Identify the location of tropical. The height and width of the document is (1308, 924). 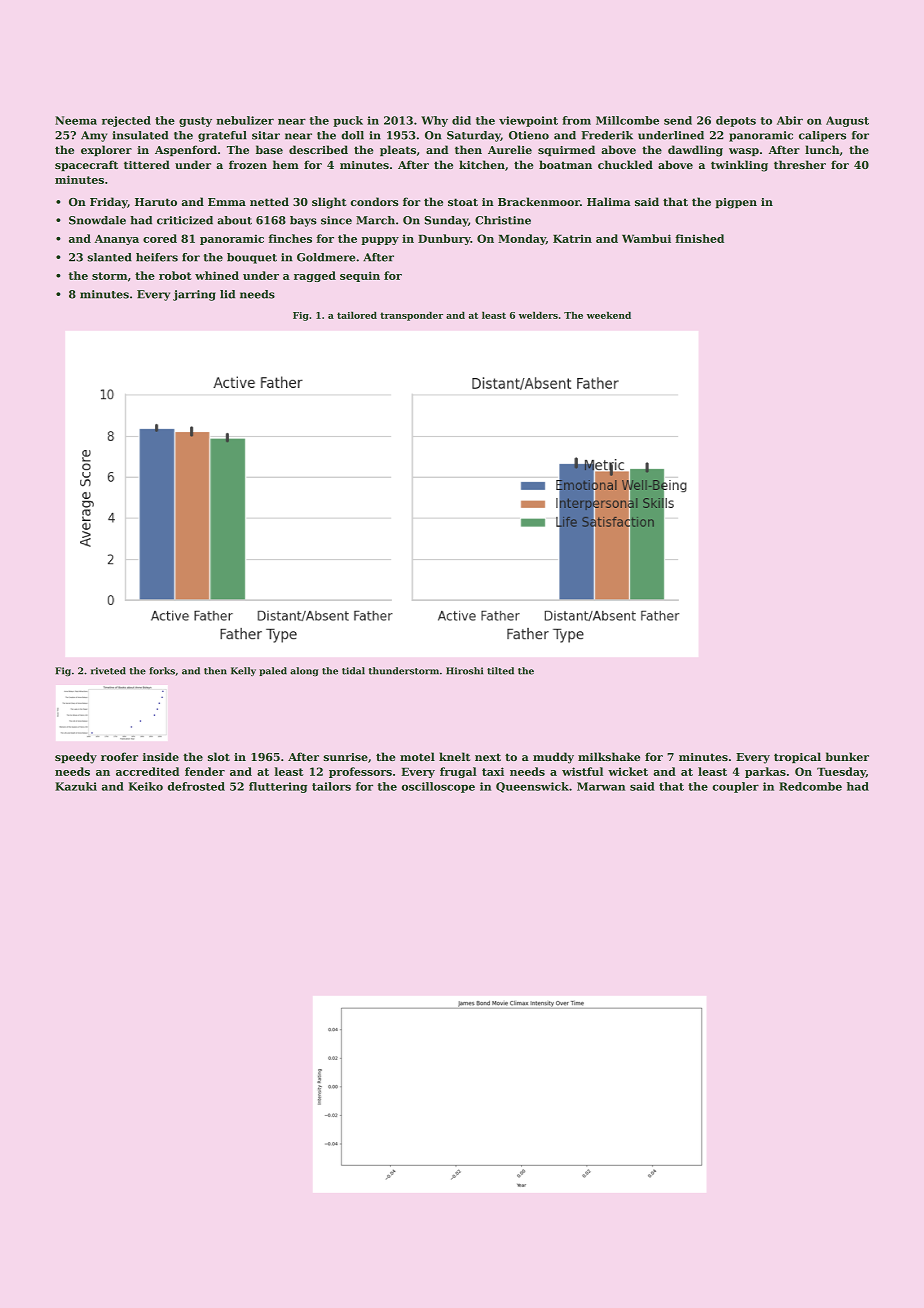
(797, 757).
